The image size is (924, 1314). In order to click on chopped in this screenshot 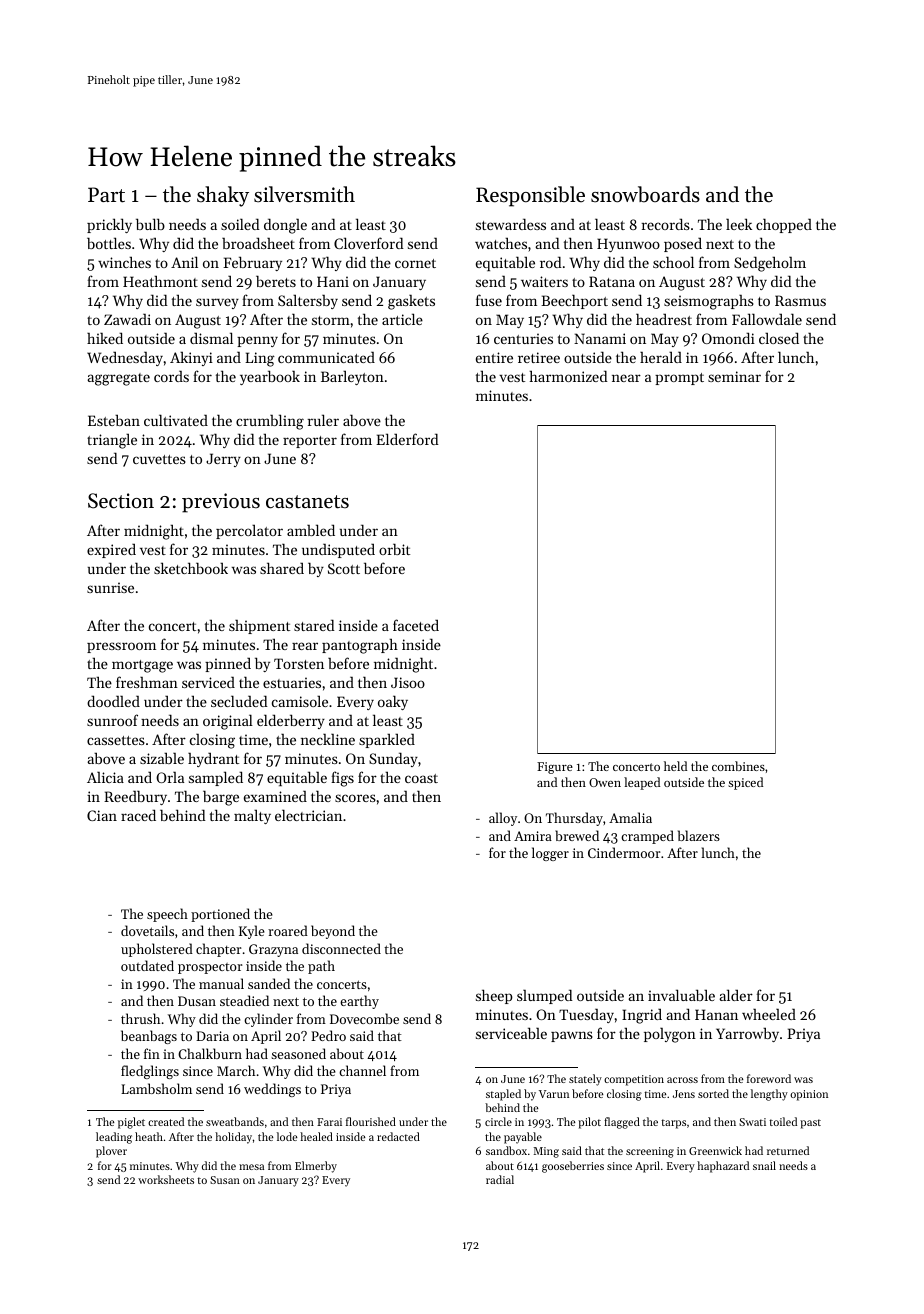, I will do `click(784, 225)`.
